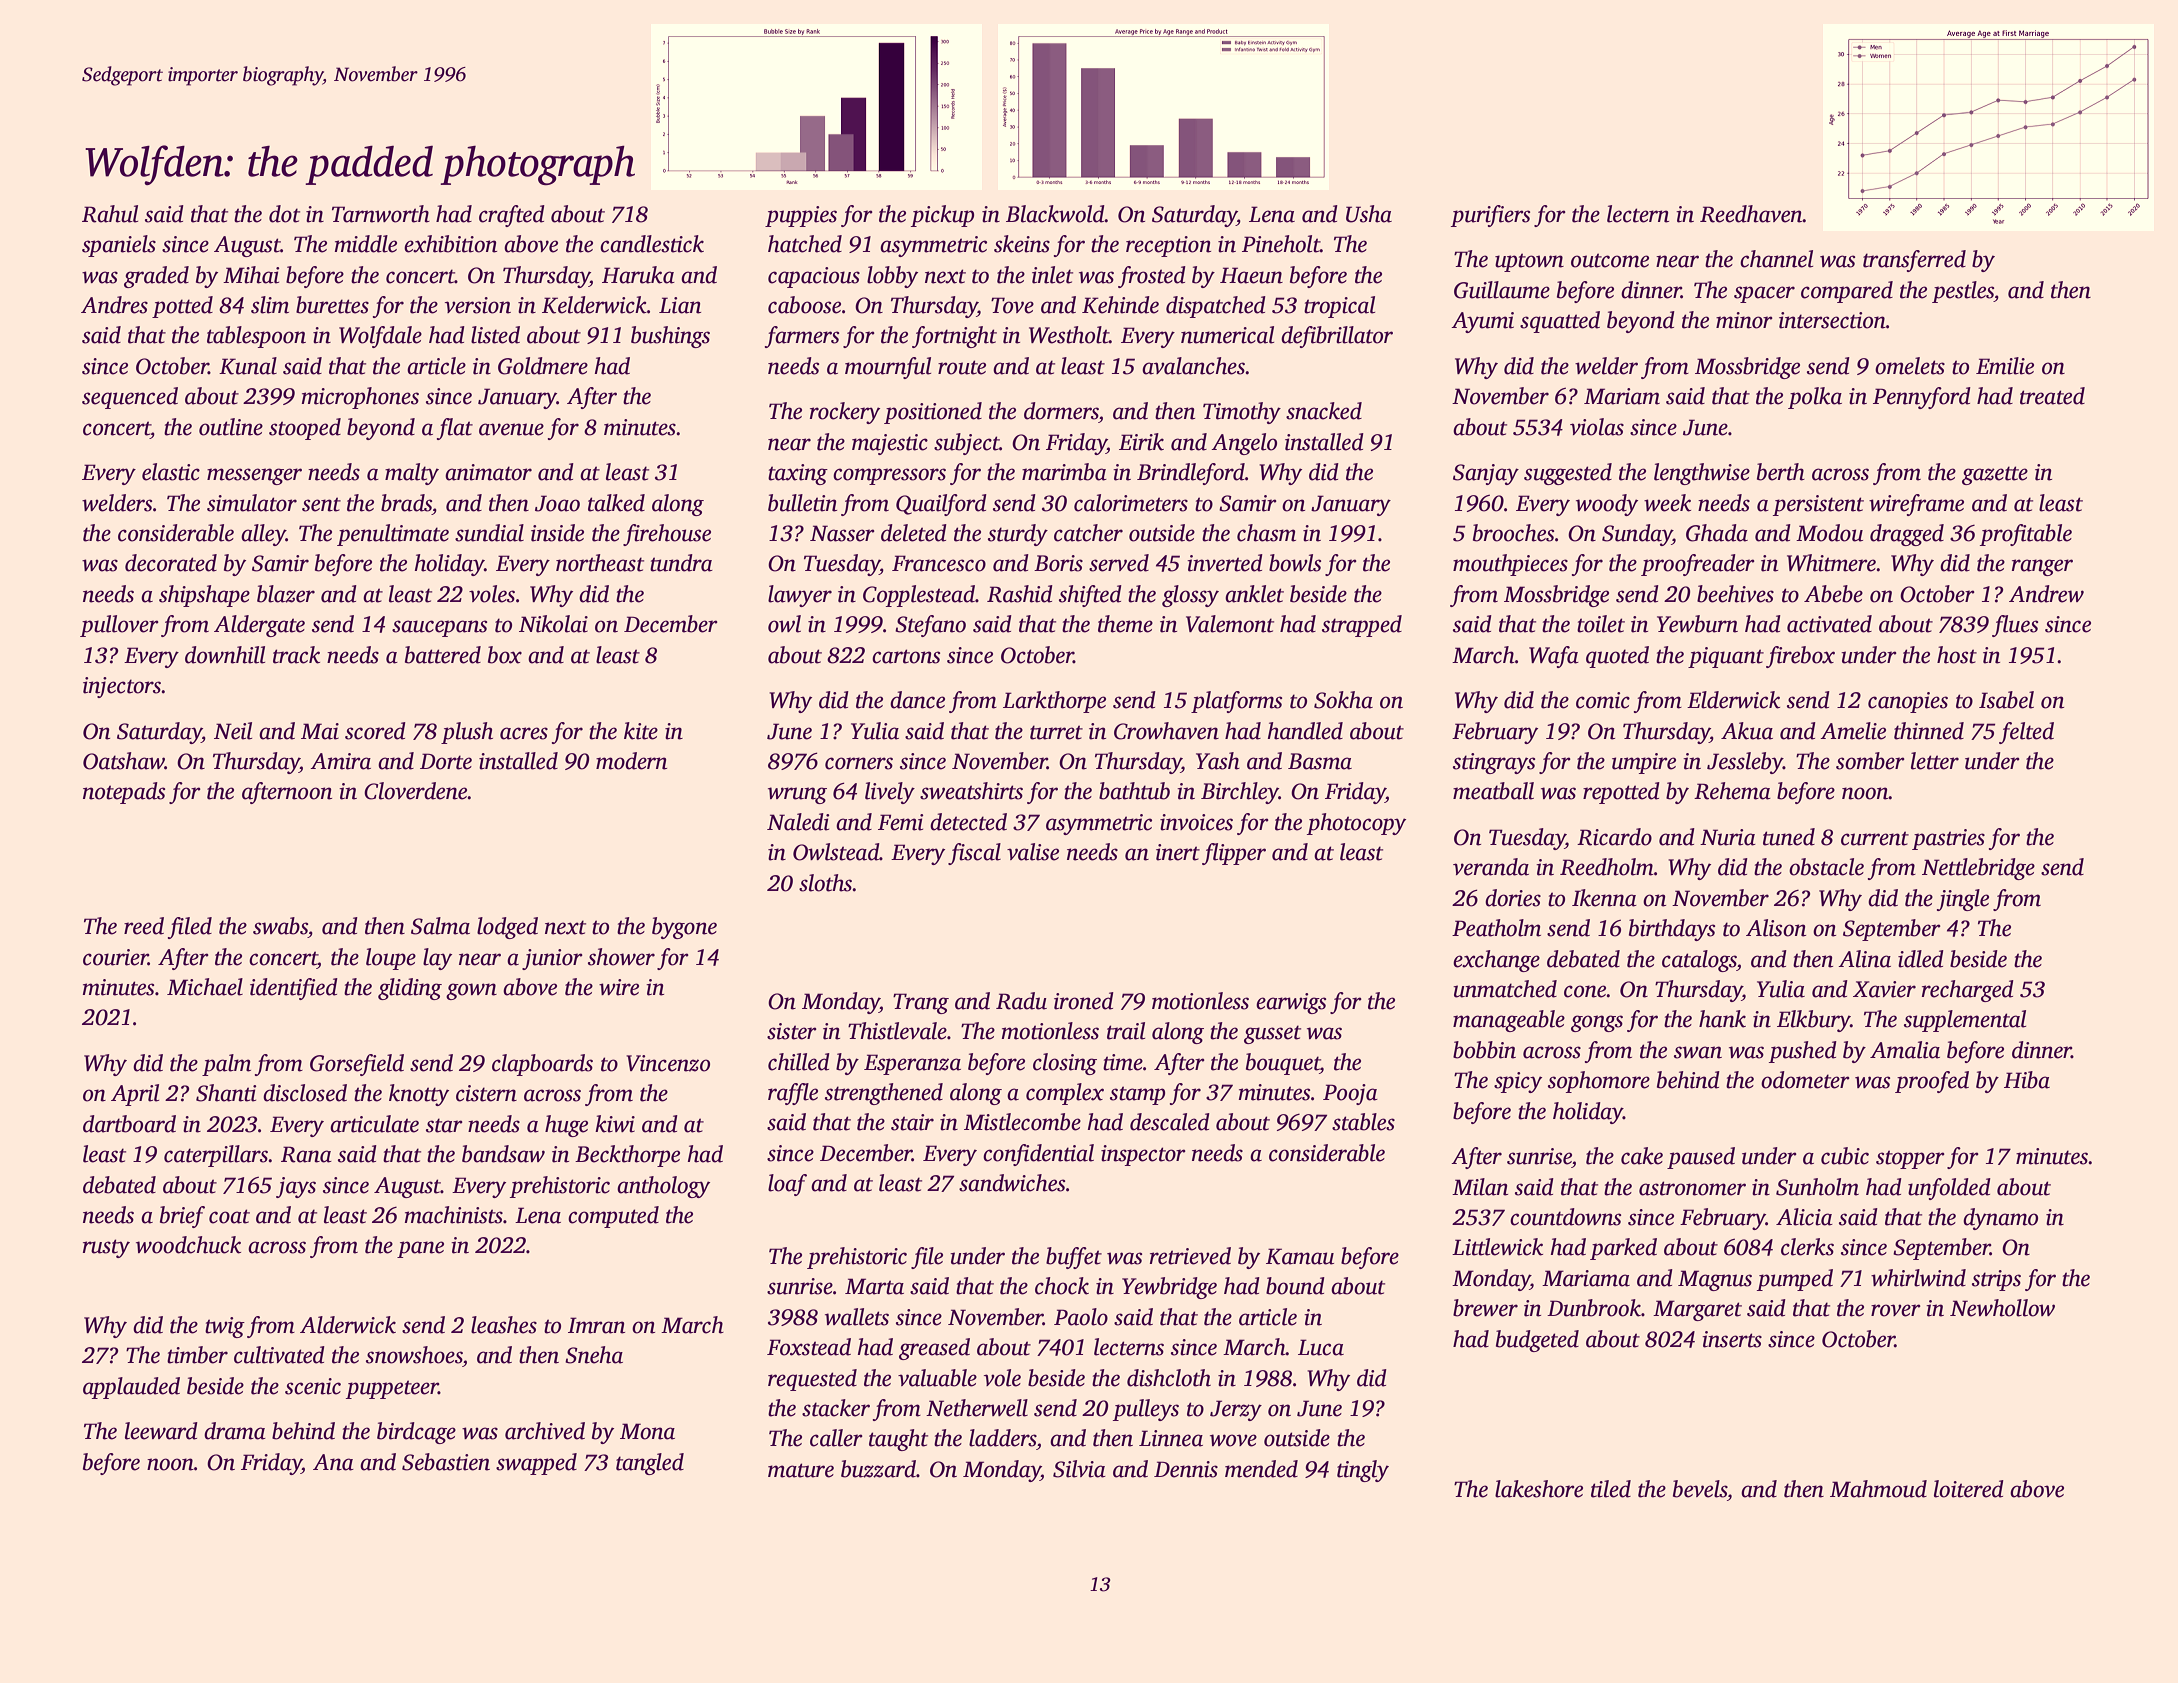  Describe the element at coordinates (1644, 763) in the image. I see `umpire` at that location.
